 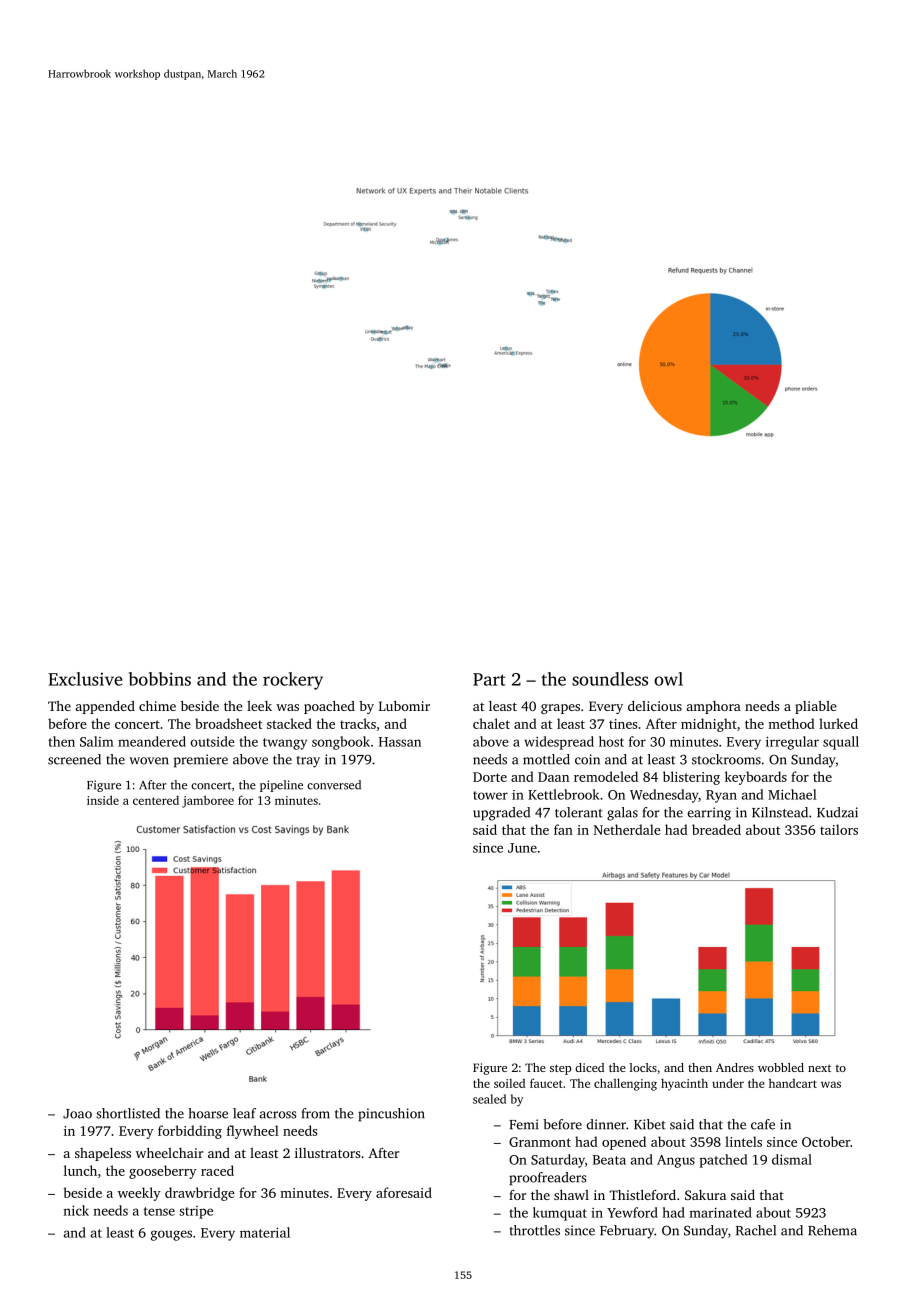 What do you see at coordinates (160, 679) in the image?
I see `bobbins` at bounding box center [160, 679].
